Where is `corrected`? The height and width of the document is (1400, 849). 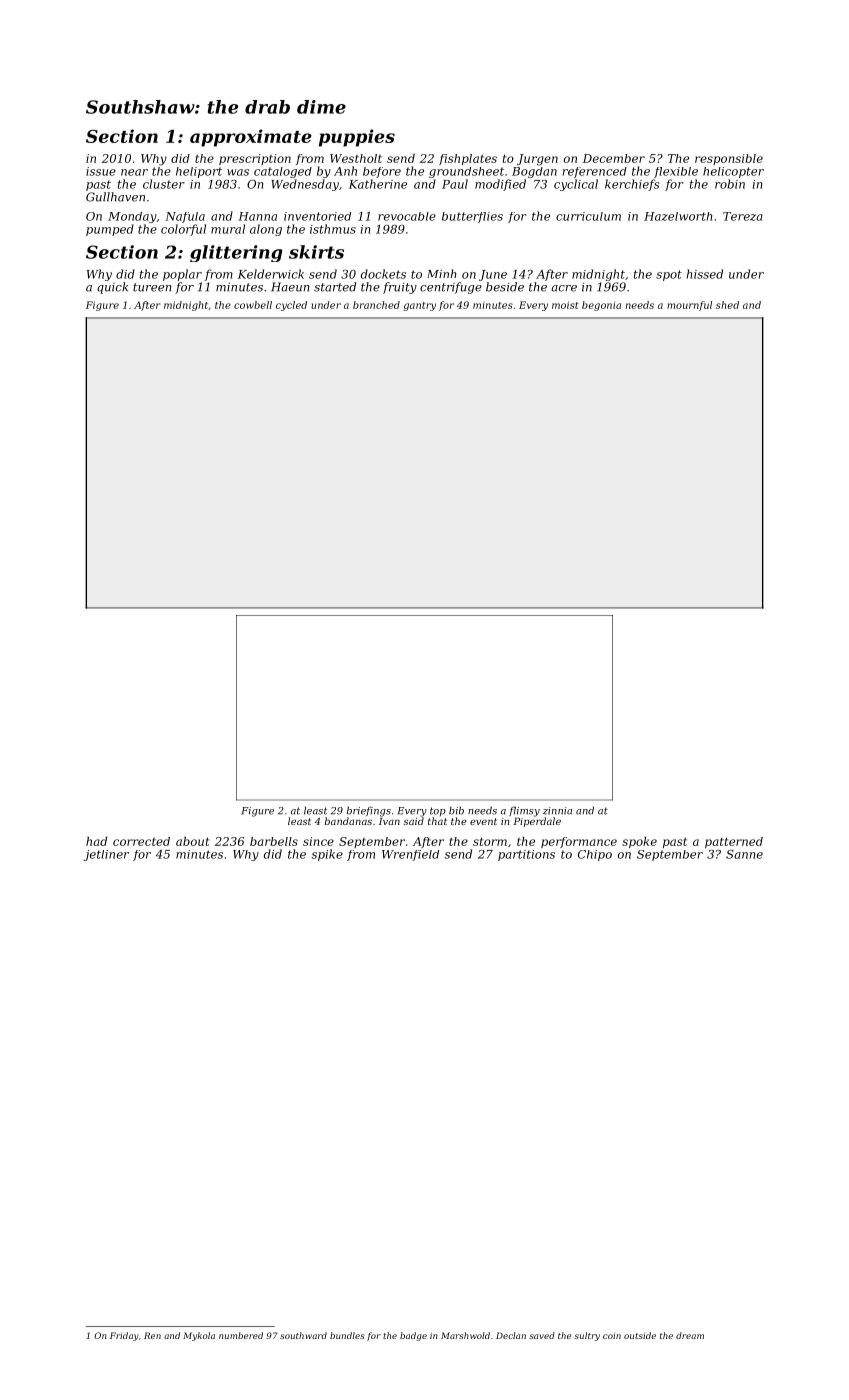
corrected is located at coordinates (141, 841).
